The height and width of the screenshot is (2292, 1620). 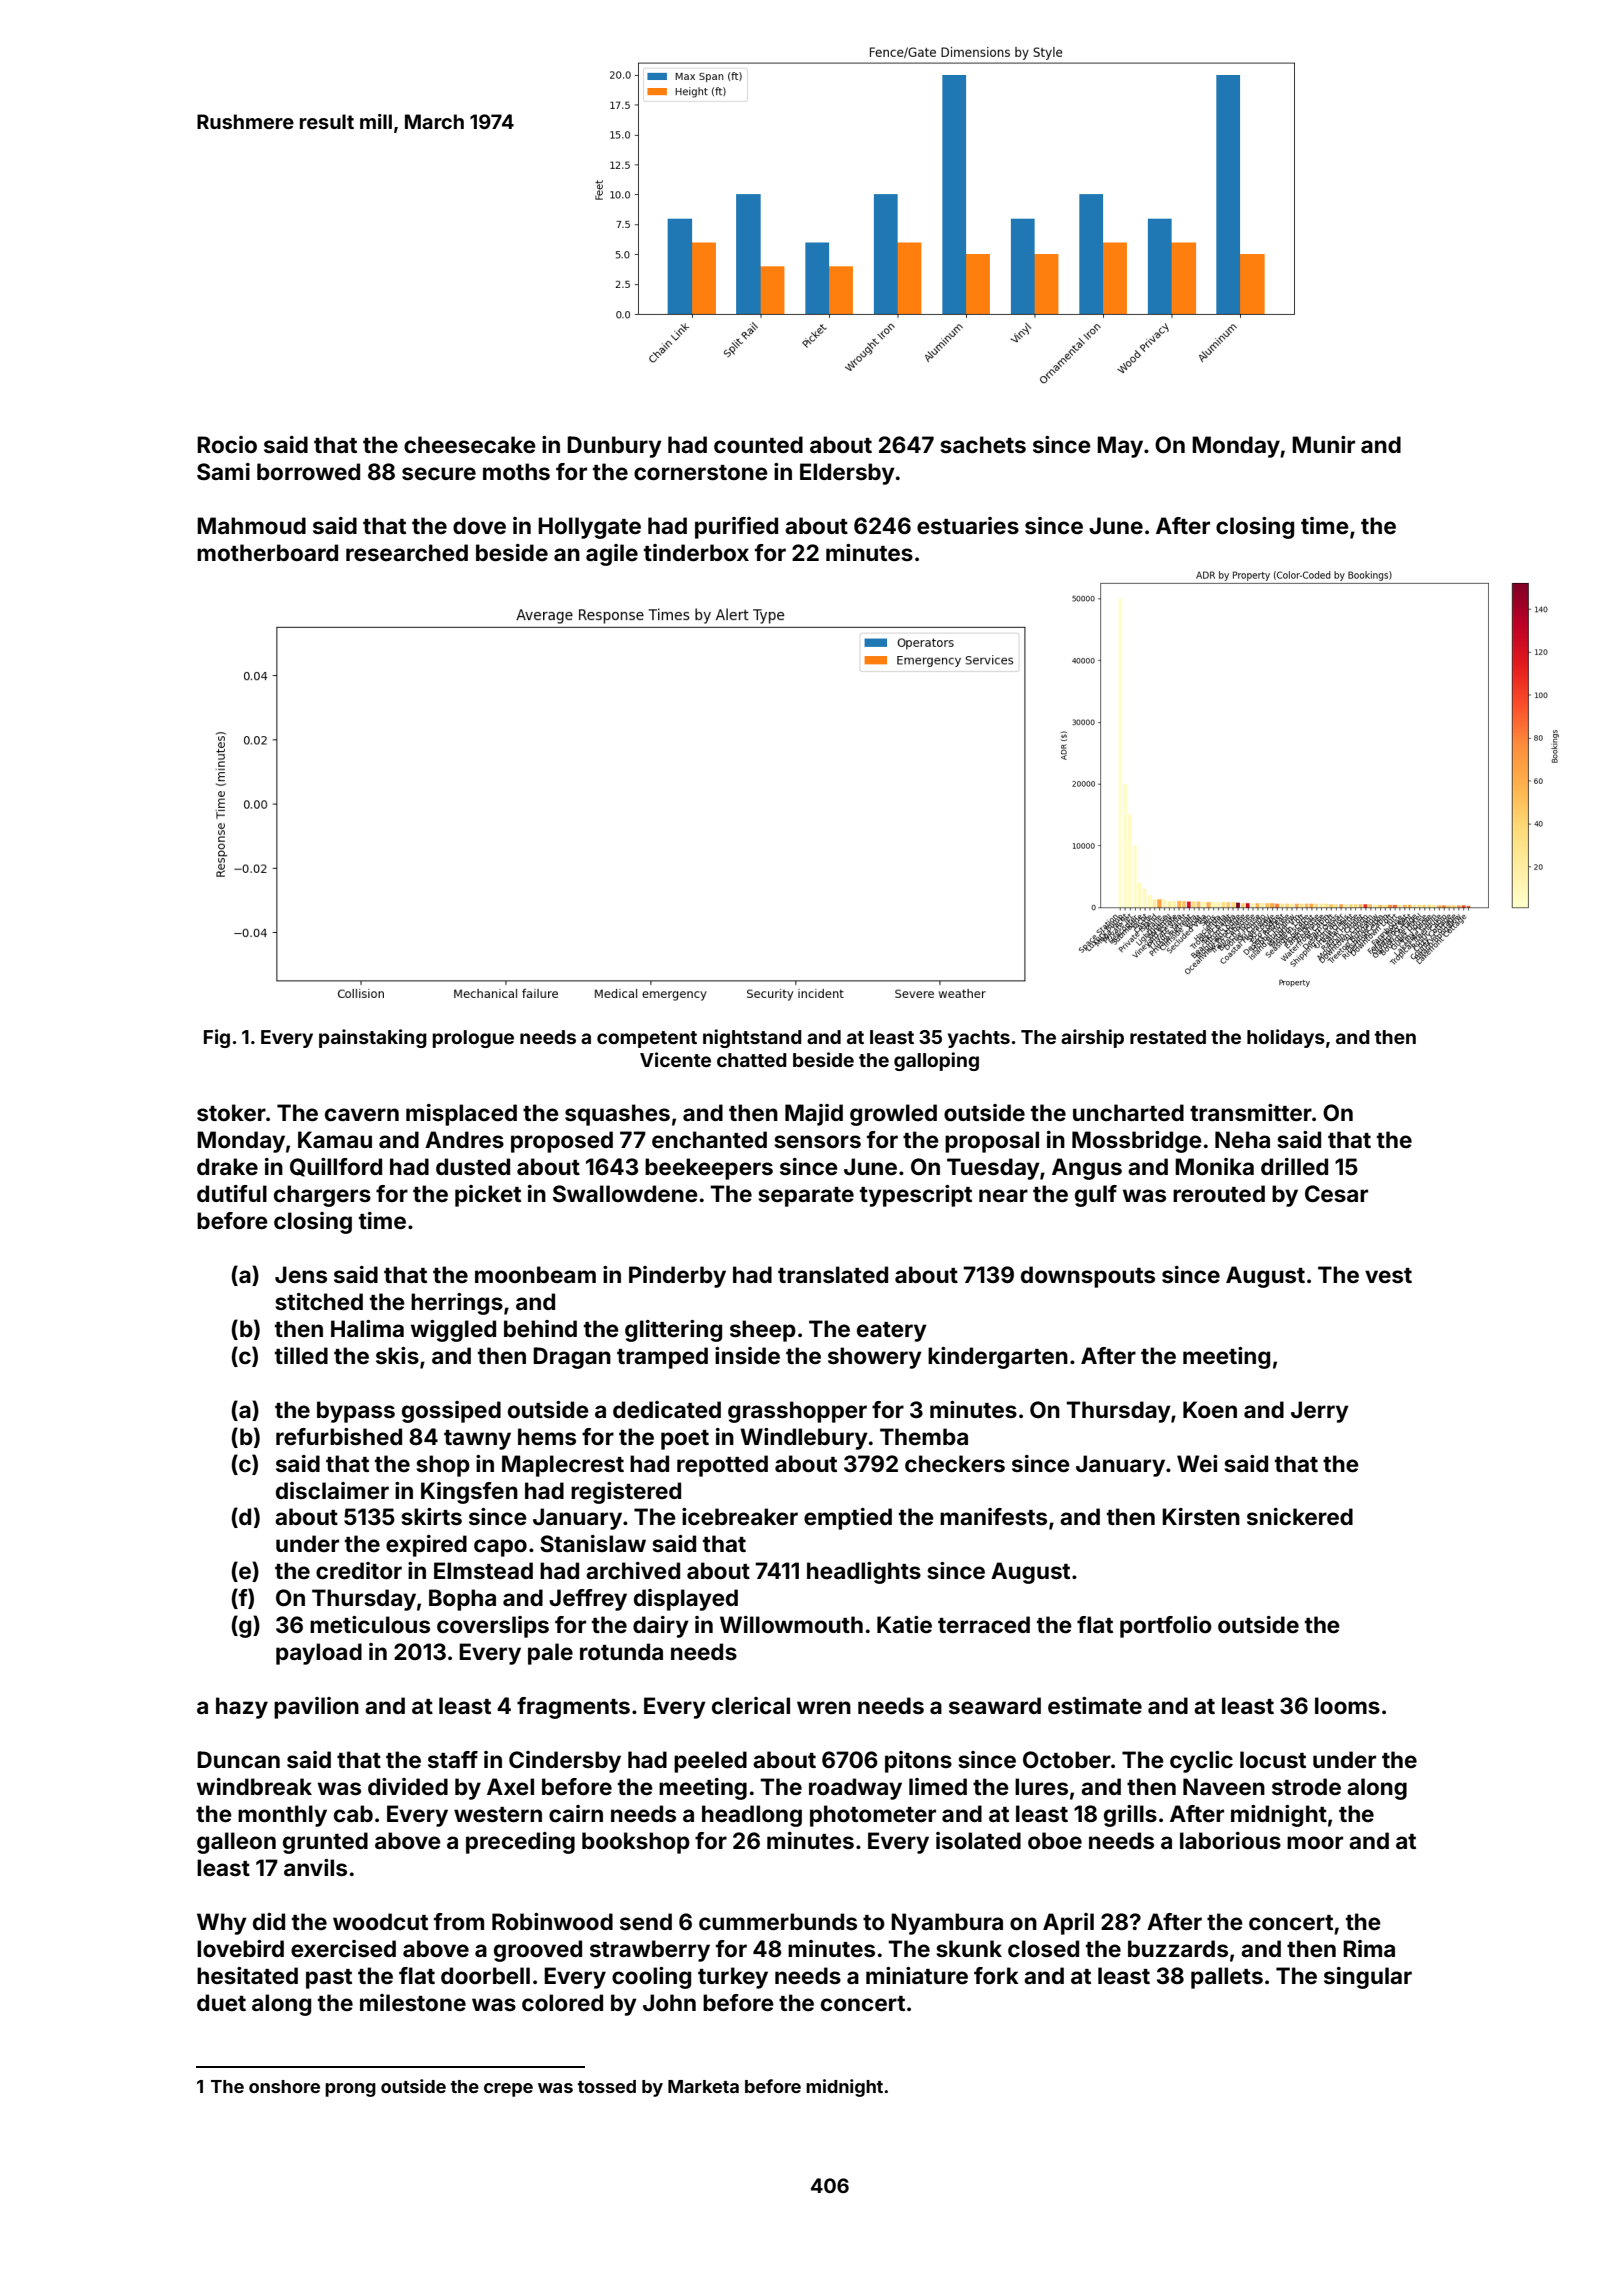 I want to click on miniature, so click(x=917, y=1975).
